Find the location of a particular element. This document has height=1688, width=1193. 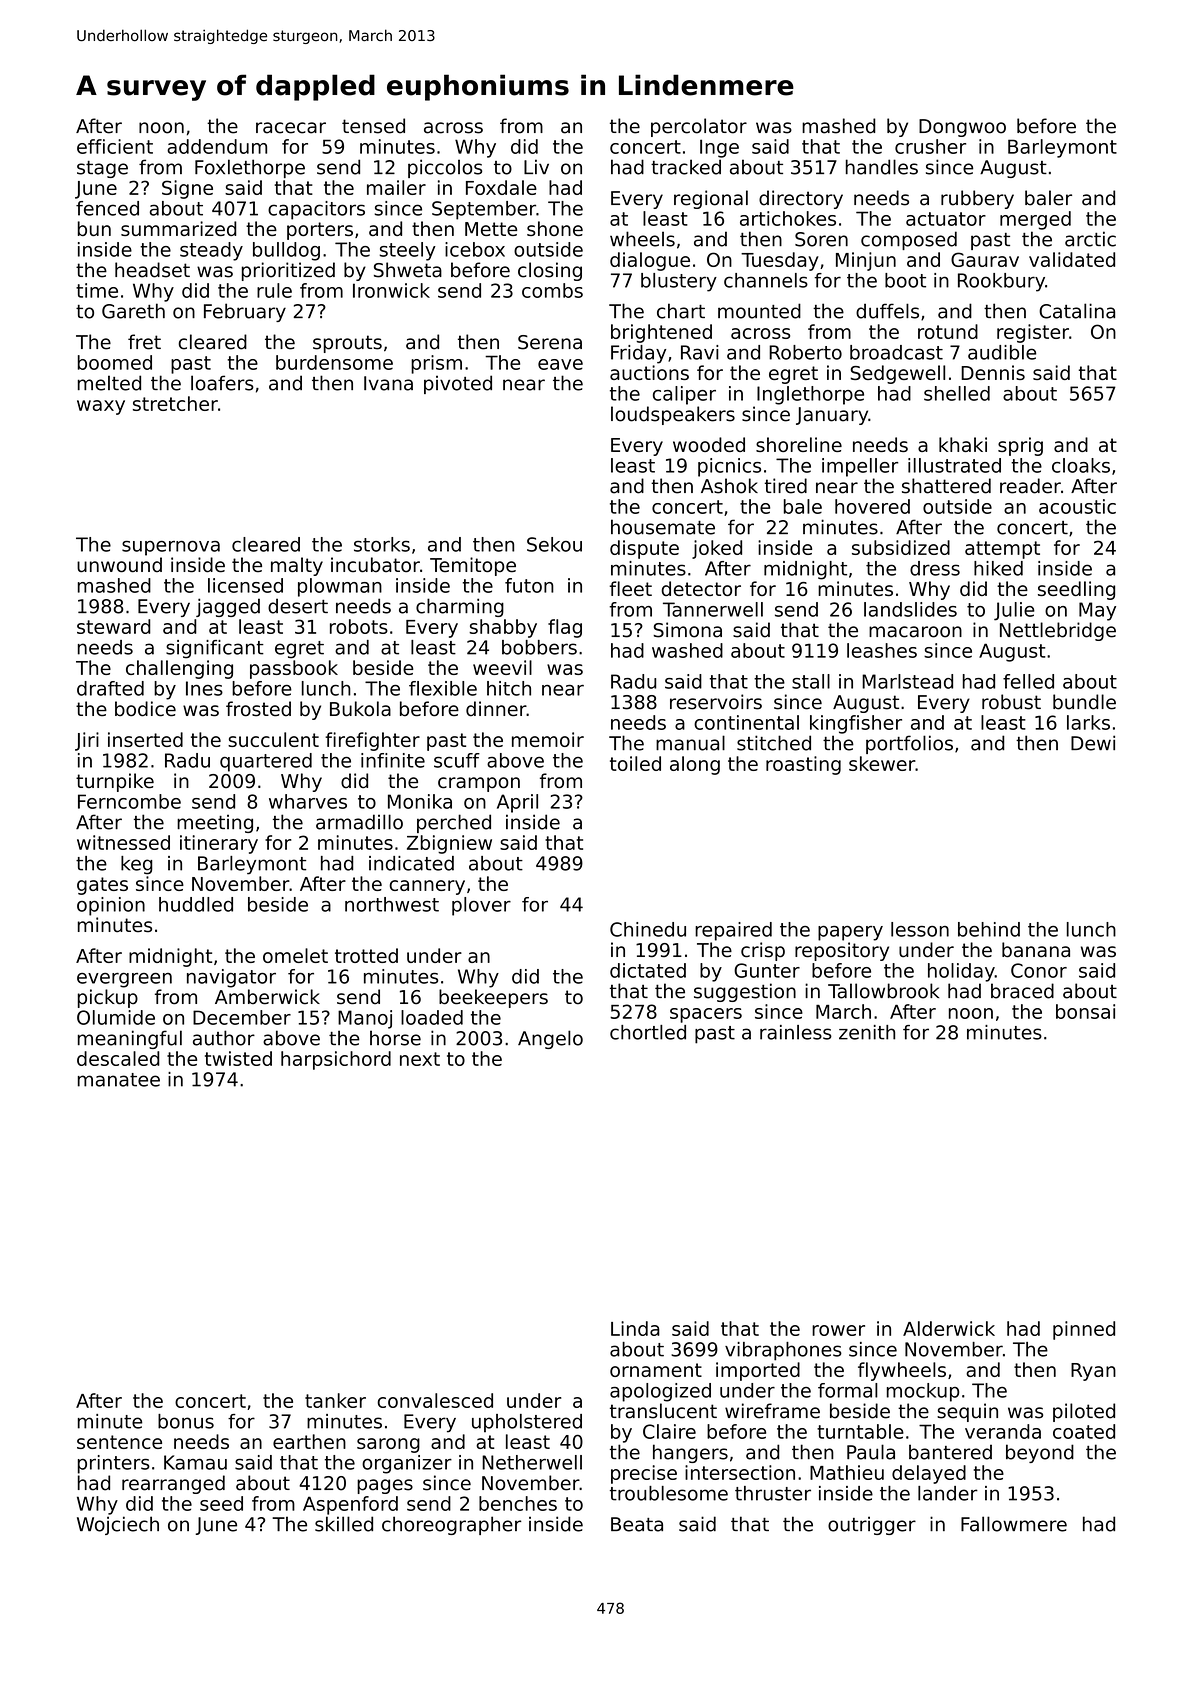

capacitors is located at coordinates (316, 210).
